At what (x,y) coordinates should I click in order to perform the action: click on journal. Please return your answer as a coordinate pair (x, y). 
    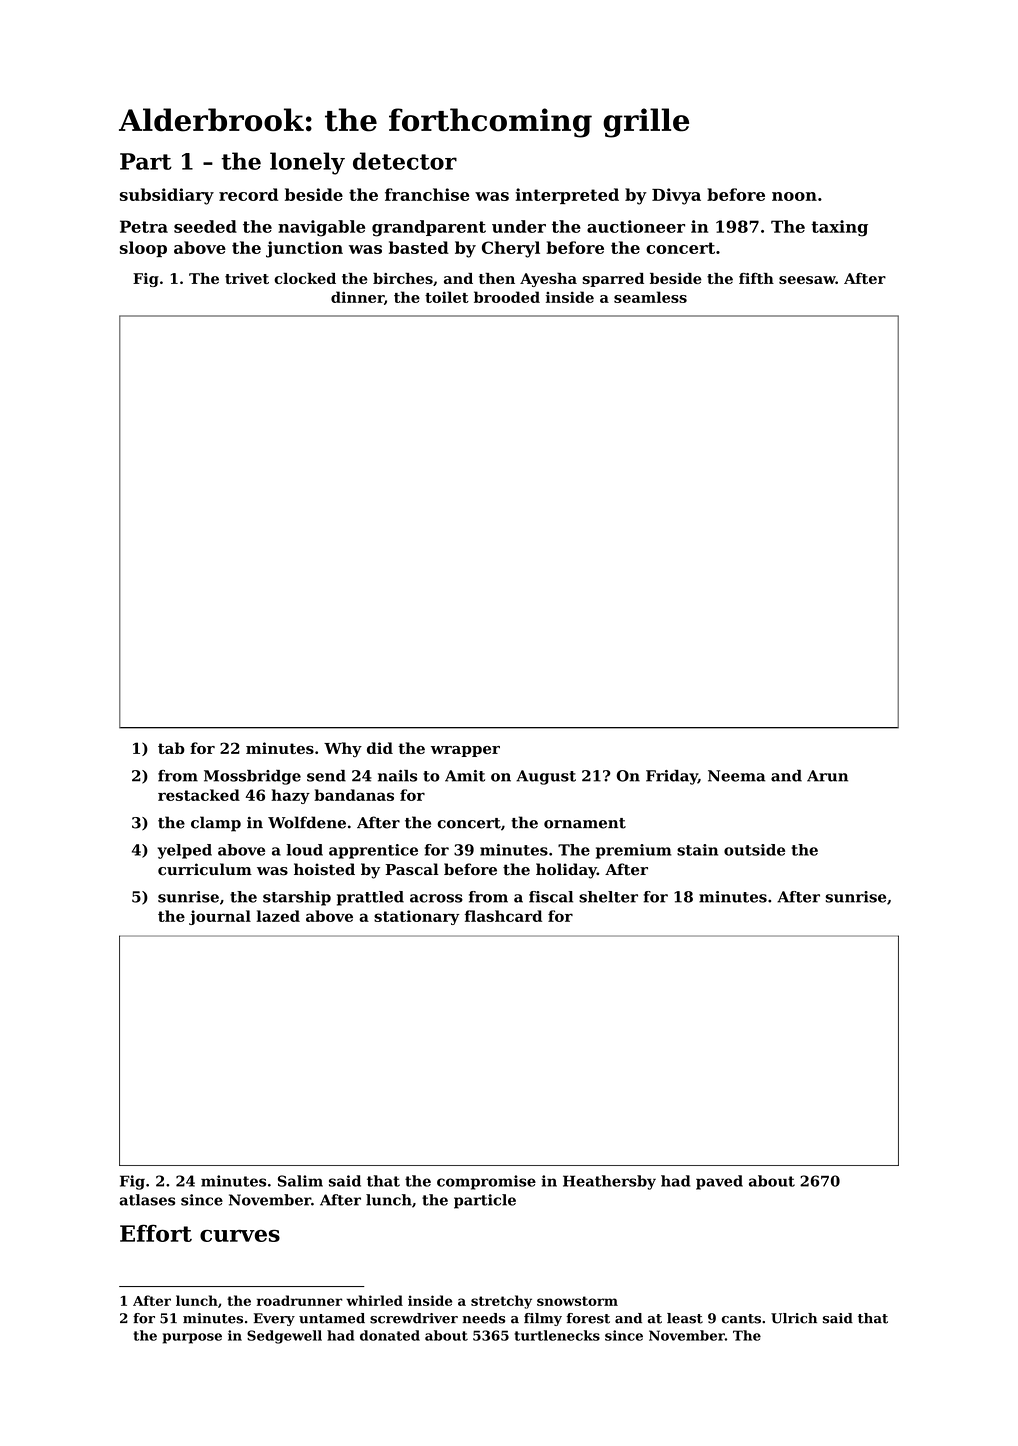
    Looking at the image, I should click on (220, 917).
